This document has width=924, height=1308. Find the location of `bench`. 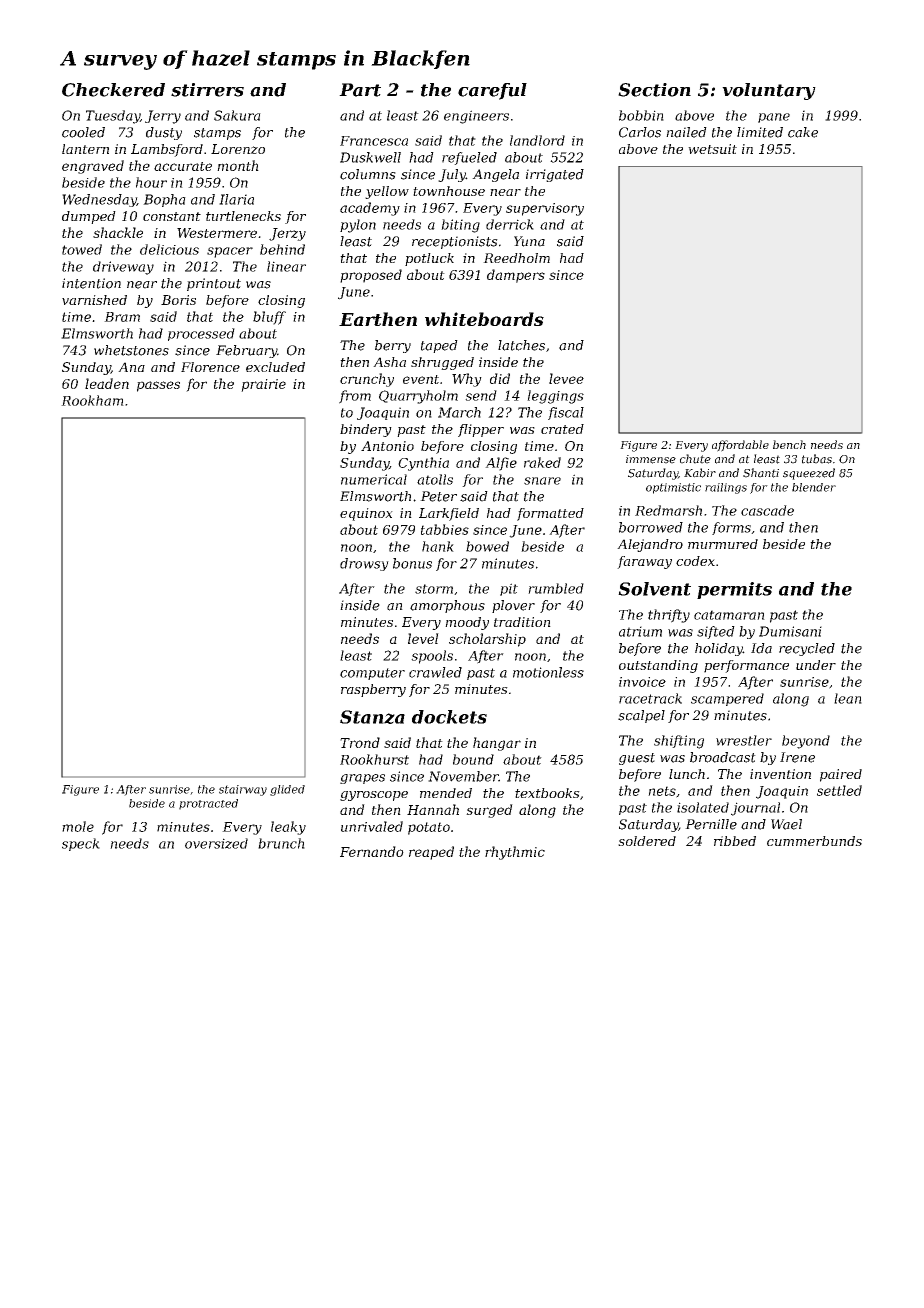

bench is located at coordinates (789, 444).
